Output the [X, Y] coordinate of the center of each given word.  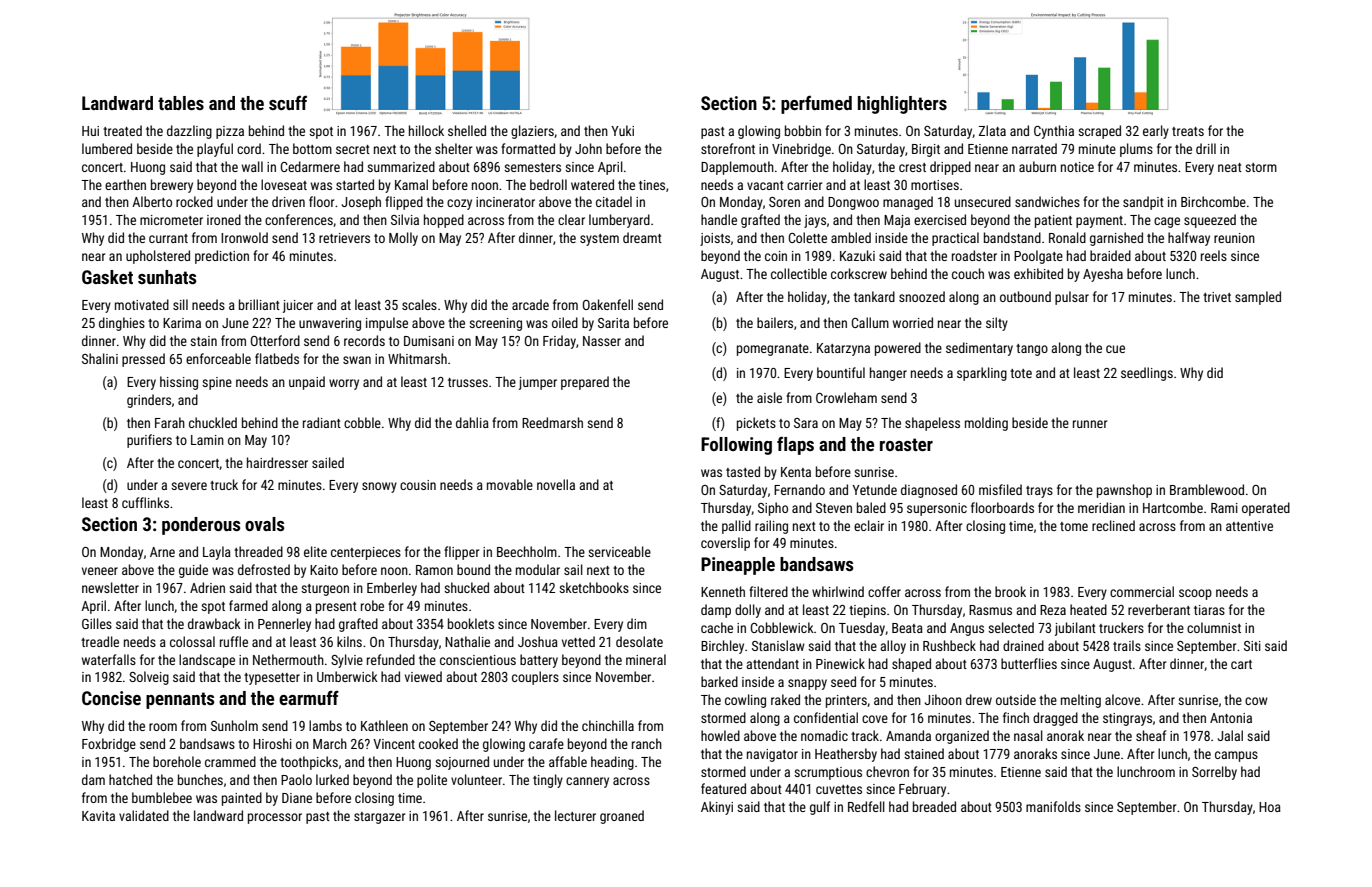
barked [719, 681]
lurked [332, 779]
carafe [546, 743]
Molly [403, 239]
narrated [1034, 148]
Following [736, 446]
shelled [467, 130]
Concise [111, 698]
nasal [1028, 735]
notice [1077, 167]
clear [571, 219]
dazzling [189, 132]
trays [1039, 492]
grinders [149, 401]
